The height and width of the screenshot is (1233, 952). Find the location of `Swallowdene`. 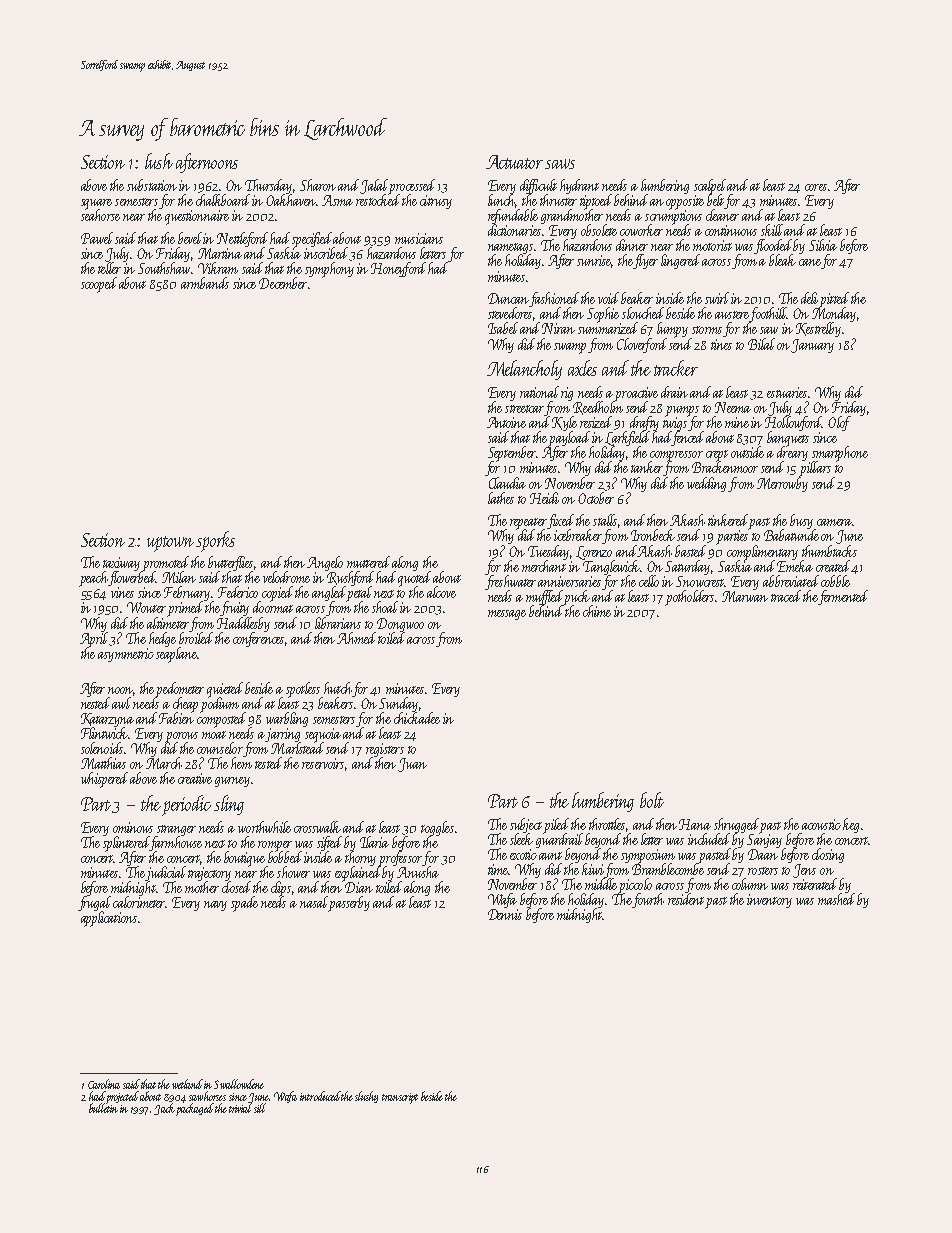

Swallowdene is located at coordinates (239, 1084).
